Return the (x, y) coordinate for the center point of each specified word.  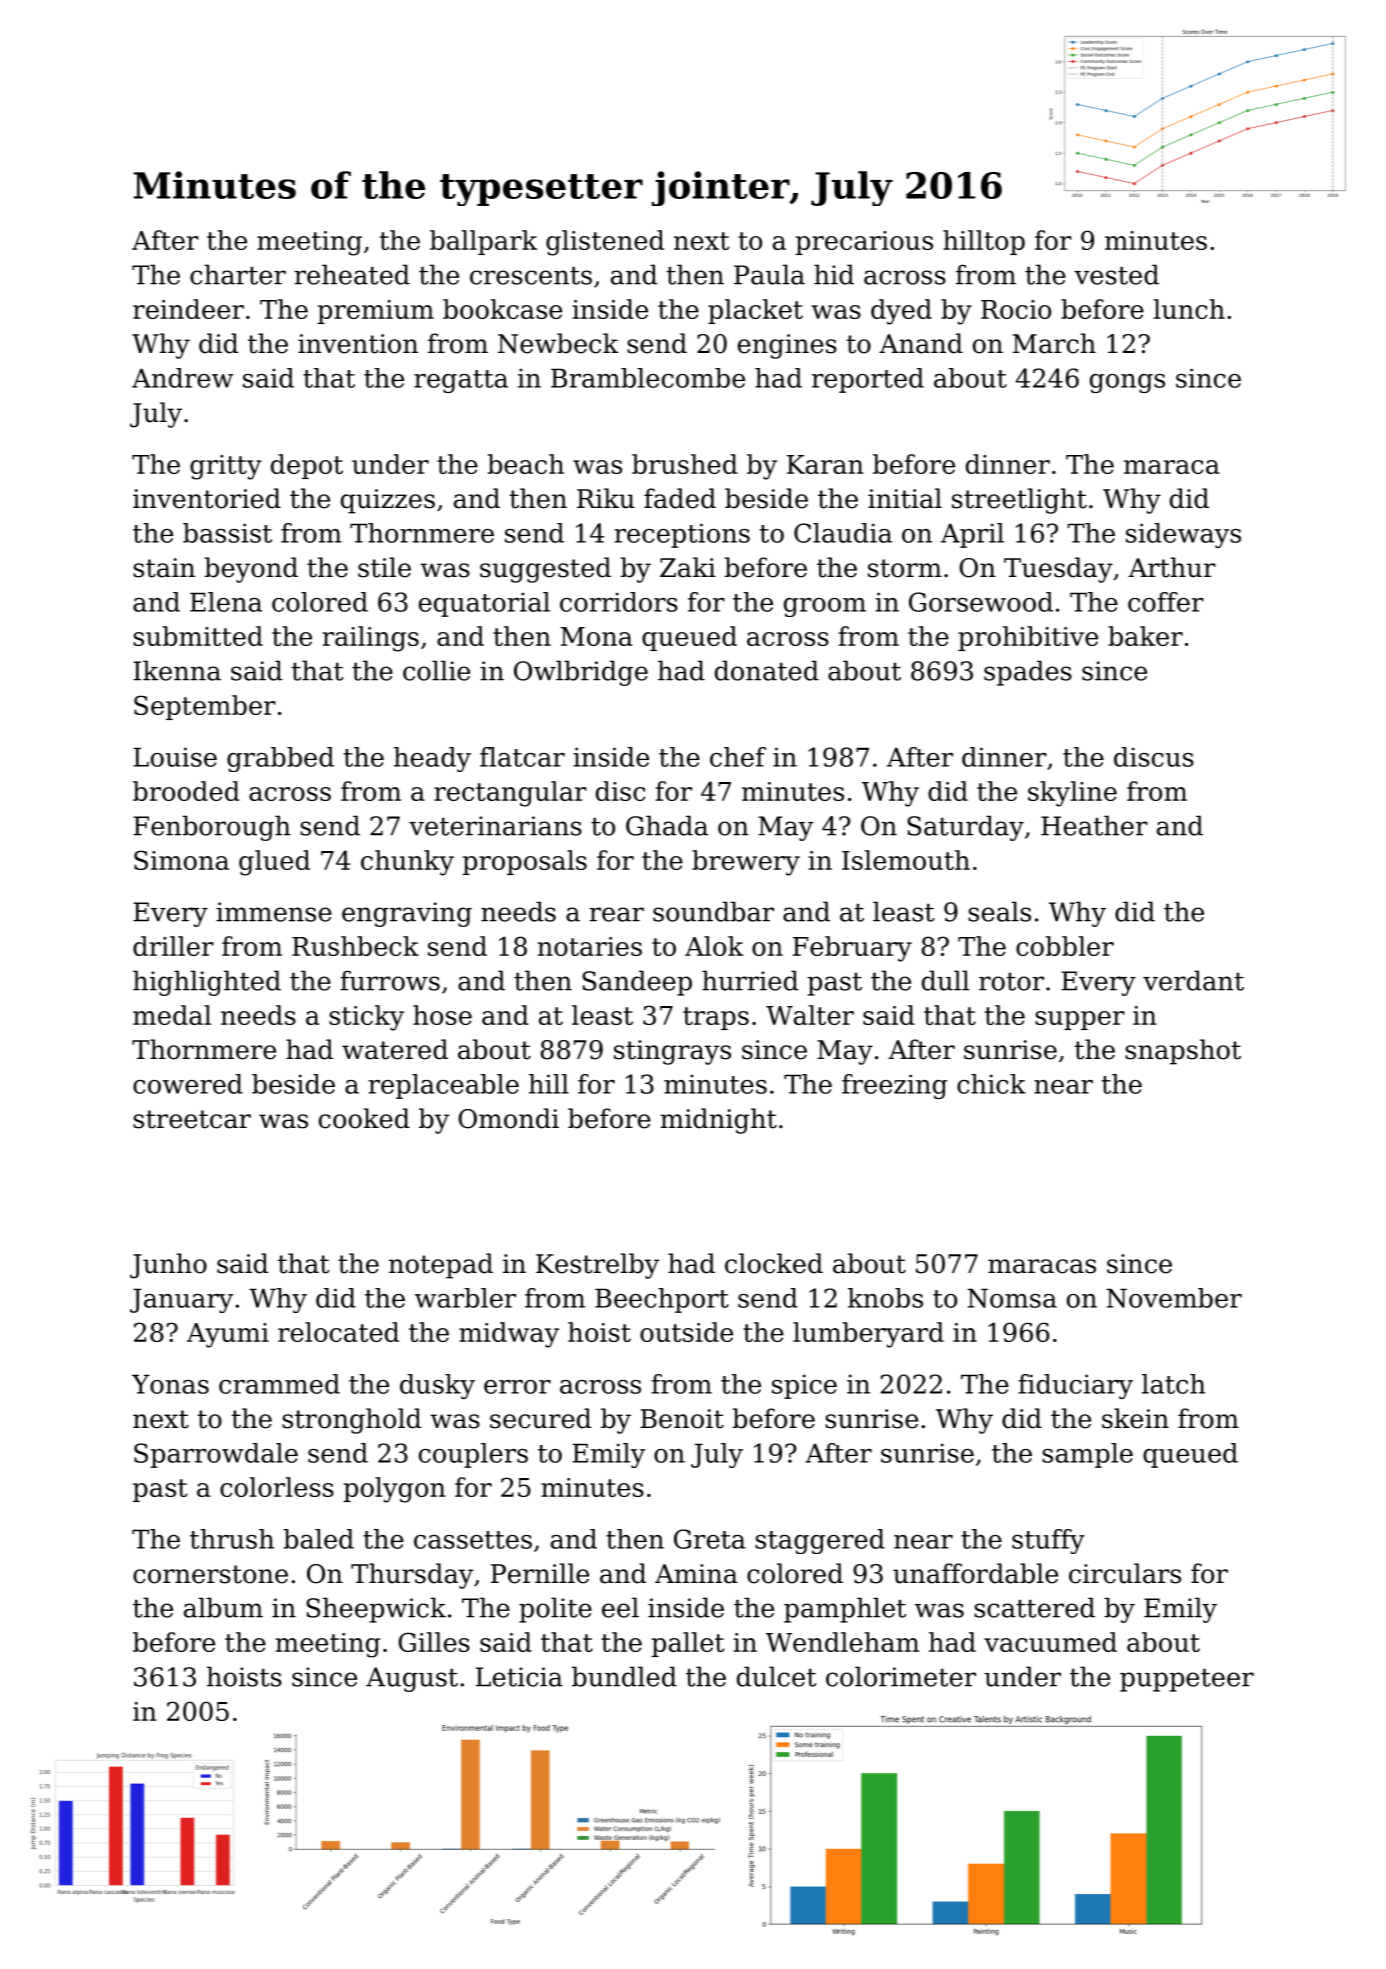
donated (767, 670)
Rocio (1016, 309)
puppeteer (1187, 1680)
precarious (864, 243)
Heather (1094, 825)
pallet (687, 1644)
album (223, 1607)
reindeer (188, 309)
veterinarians (495, 826)
